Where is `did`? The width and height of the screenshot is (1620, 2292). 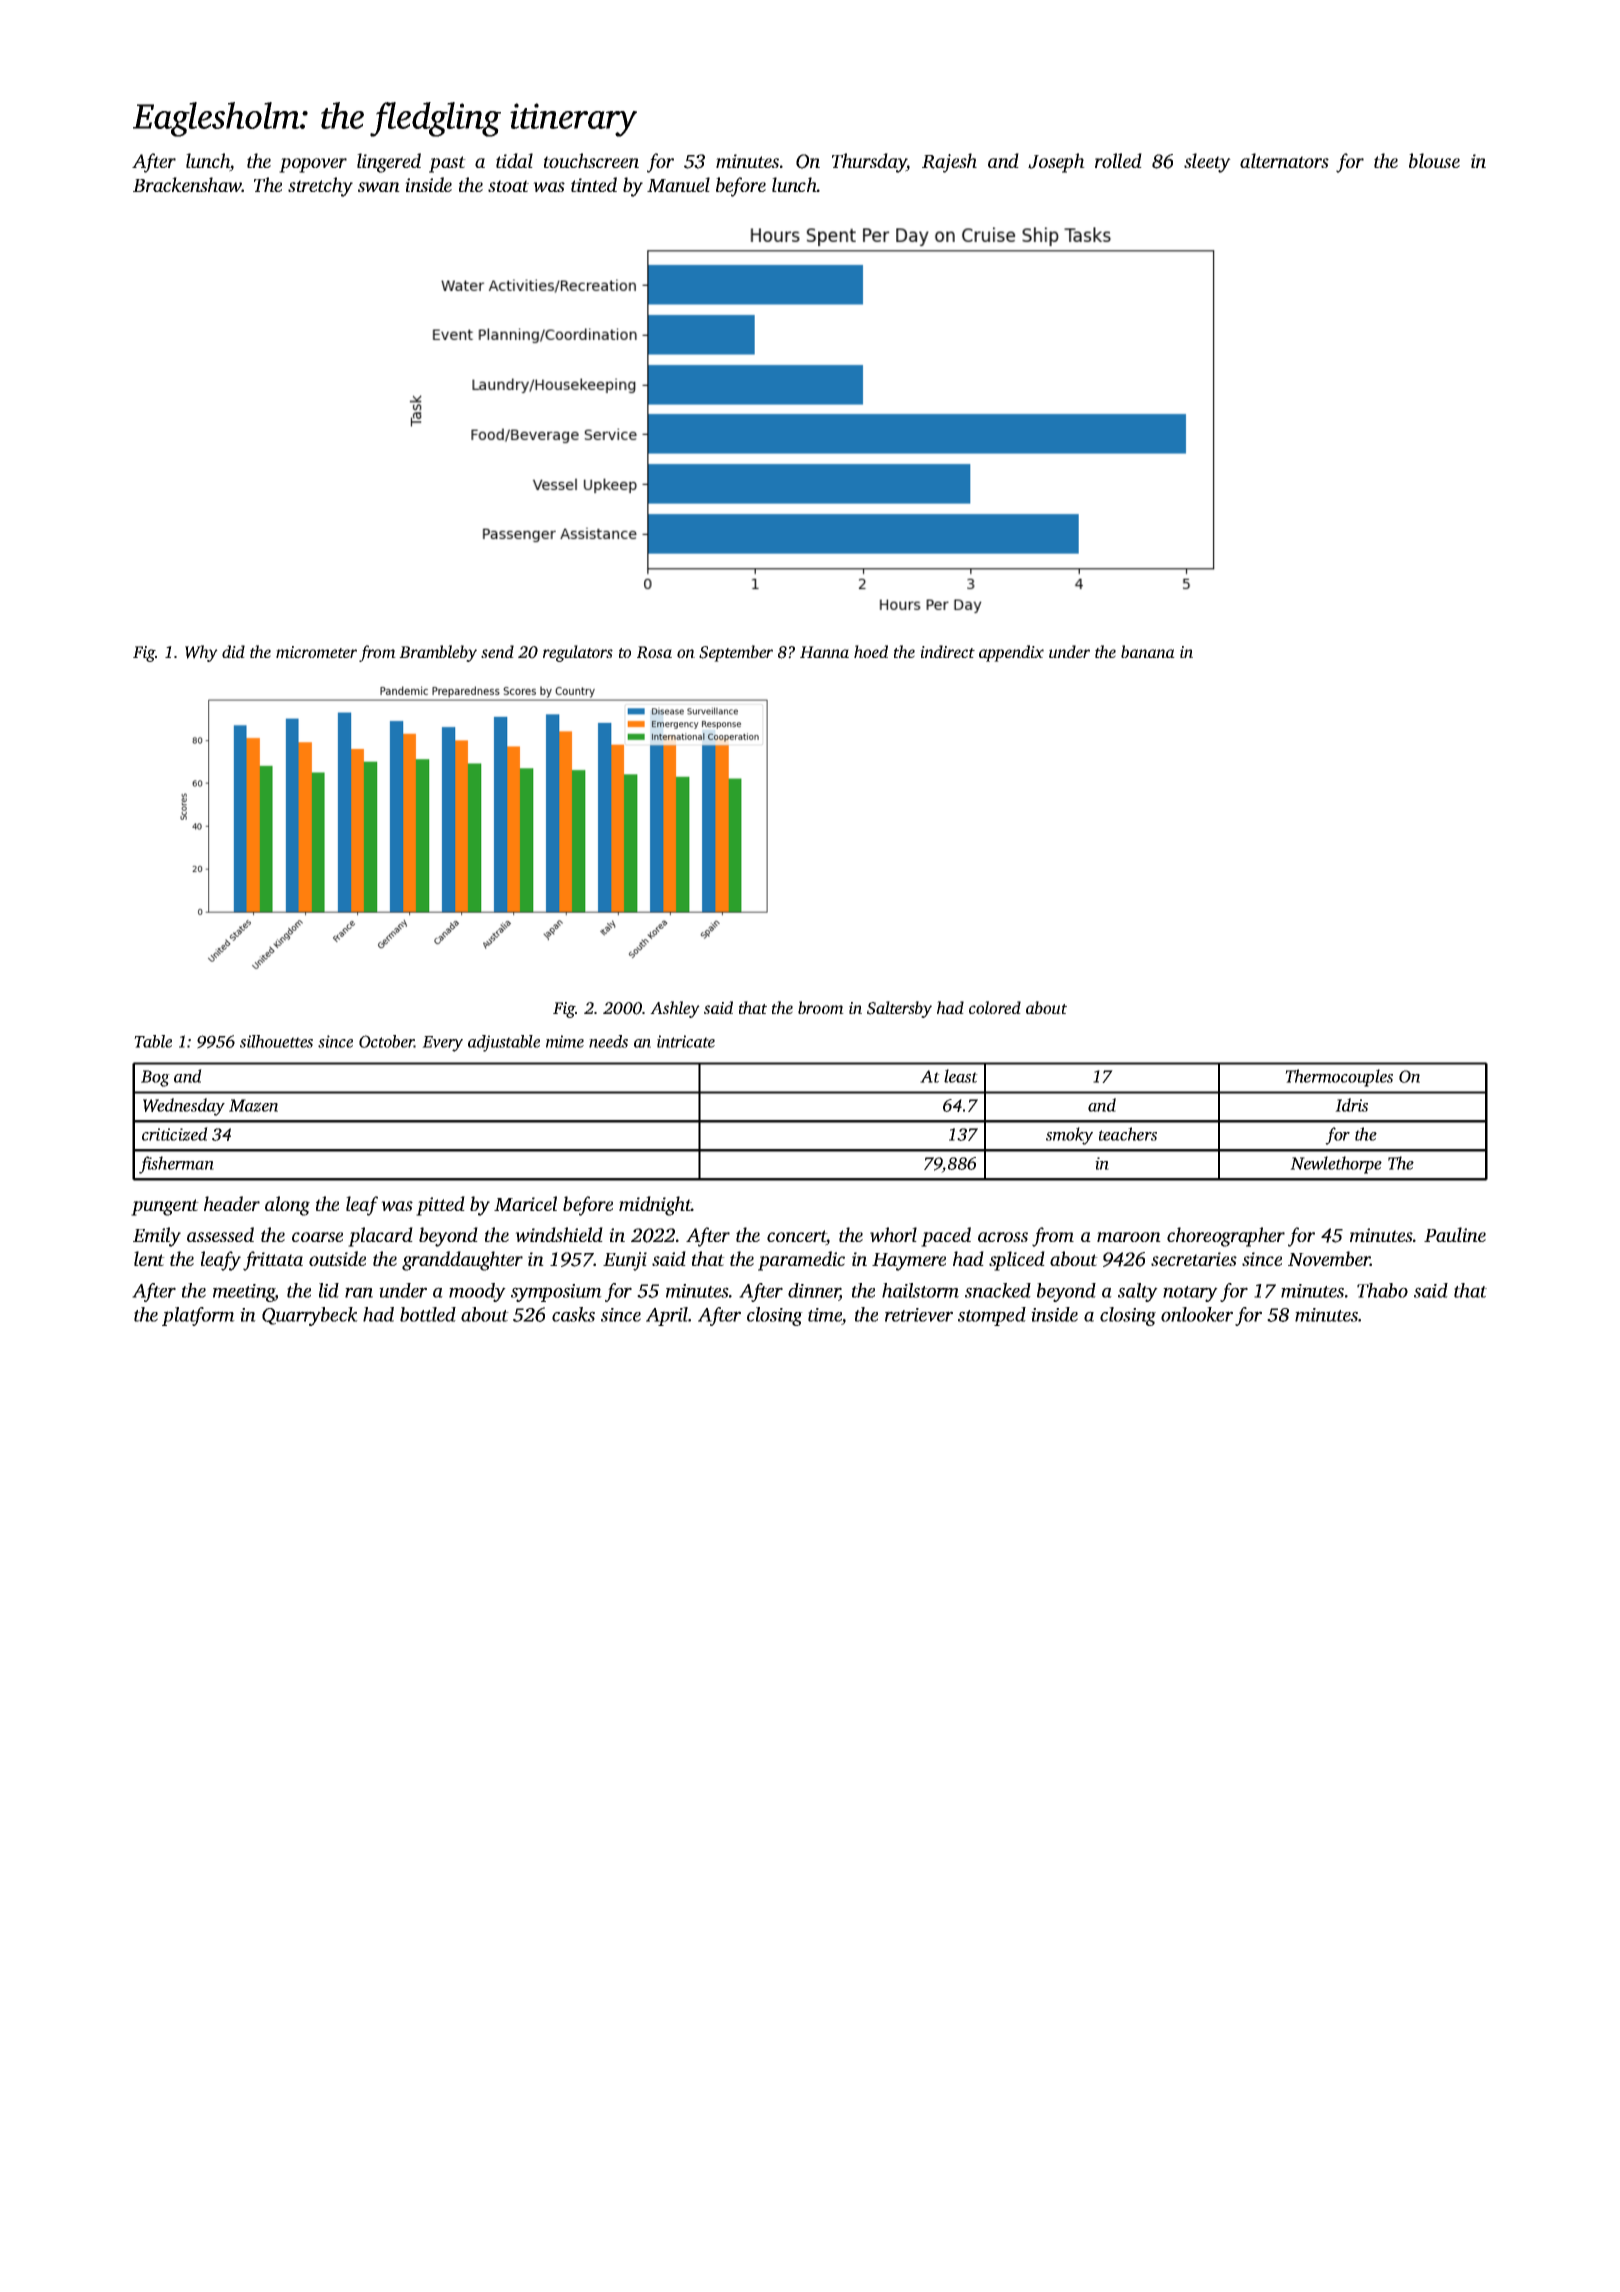
did is located at coordinates (233, 651).
